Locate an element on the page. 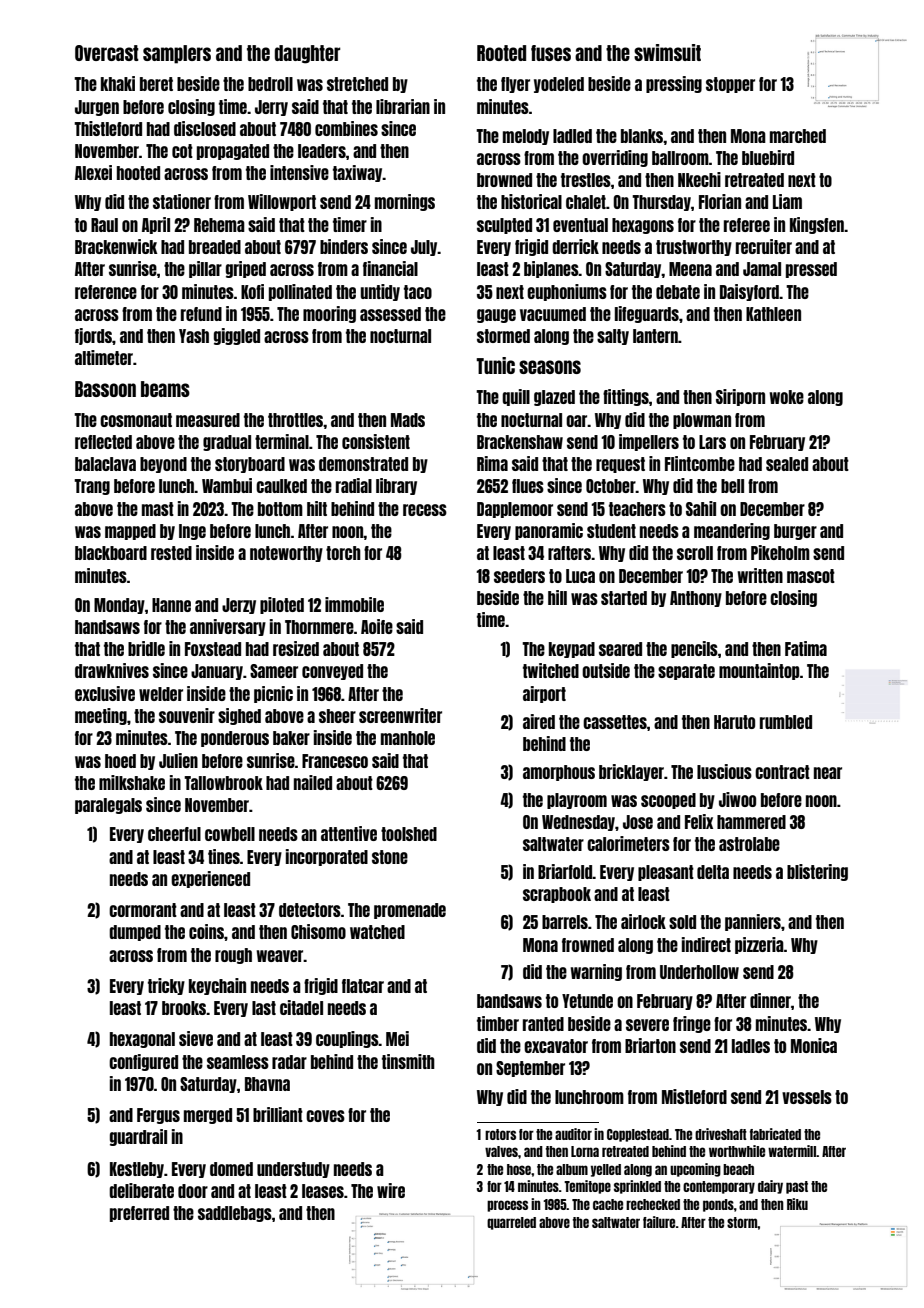 The image size is (924, 1308). chalet is located at coordinates (586, 202).
